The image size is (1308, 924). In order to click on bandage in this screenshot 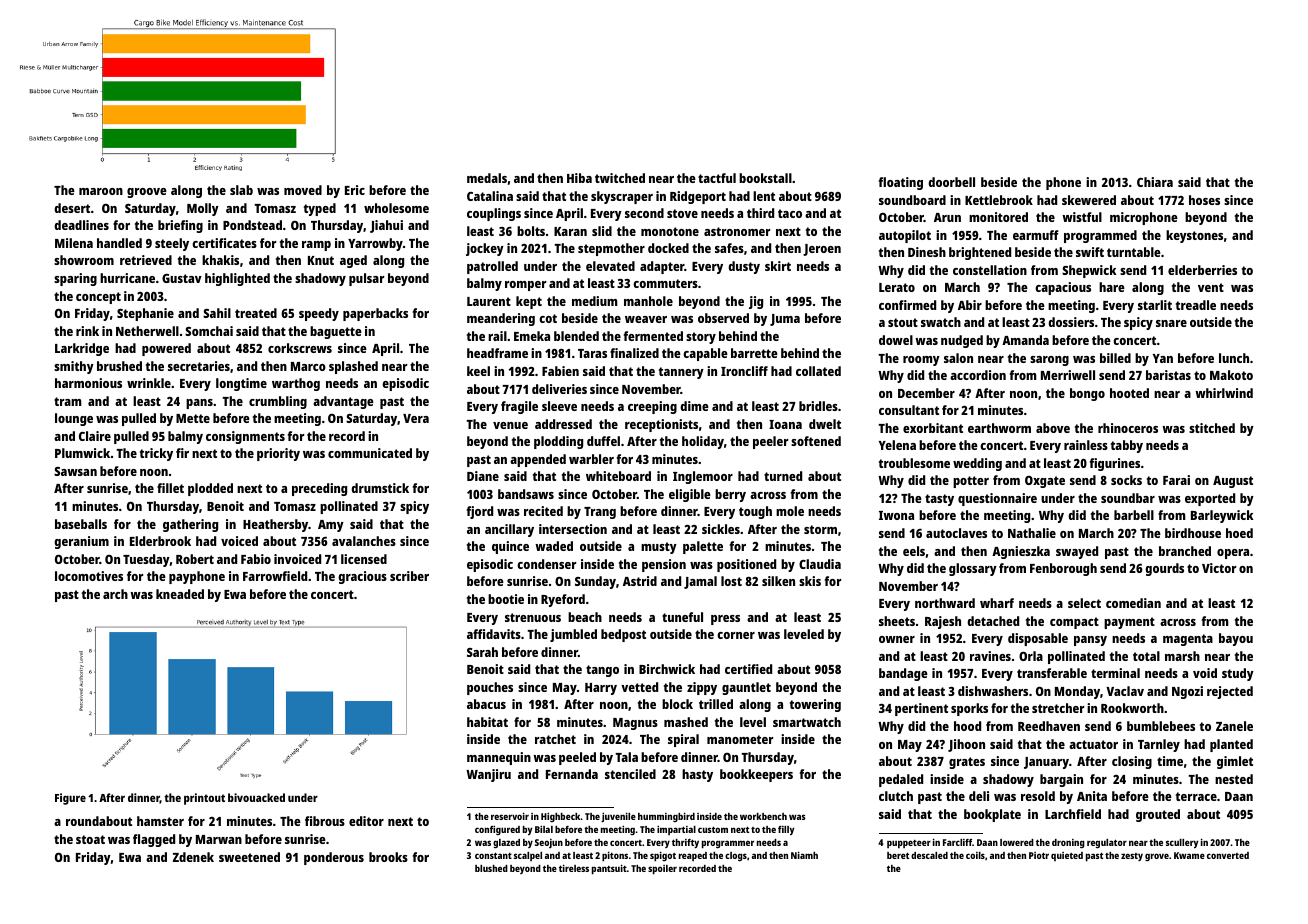, I will do `click(903, 674)`.
